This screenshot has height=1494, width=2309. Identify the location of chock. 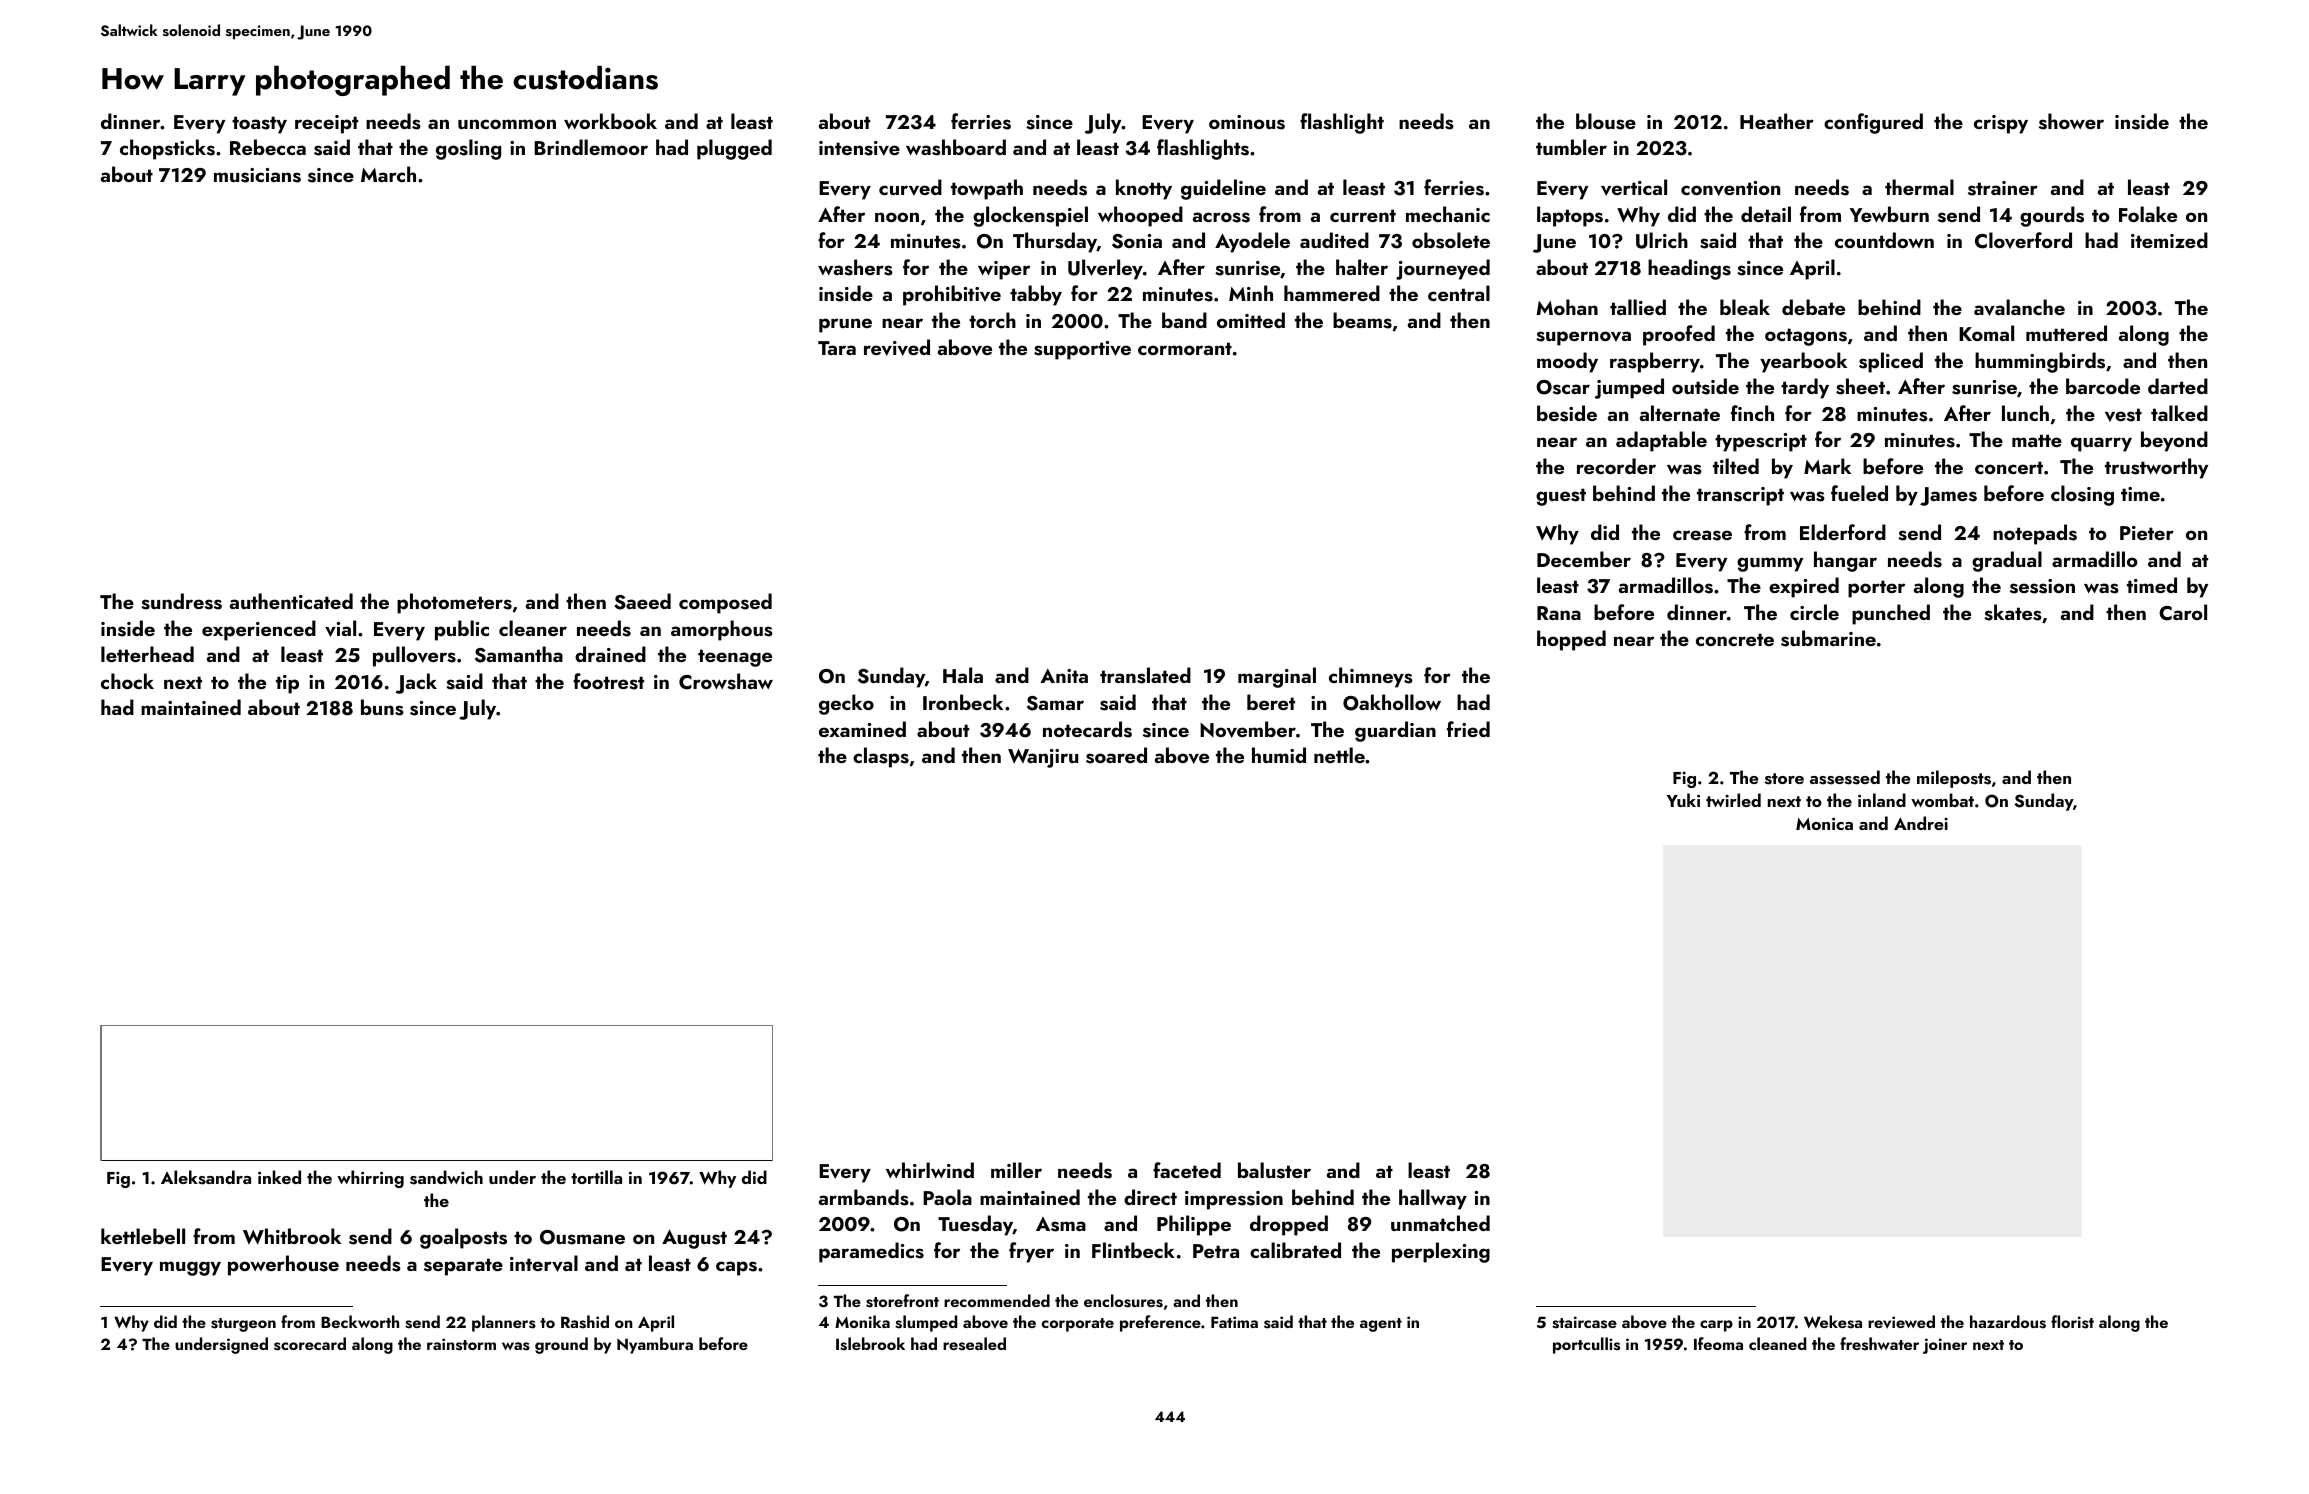
(127, 681).
